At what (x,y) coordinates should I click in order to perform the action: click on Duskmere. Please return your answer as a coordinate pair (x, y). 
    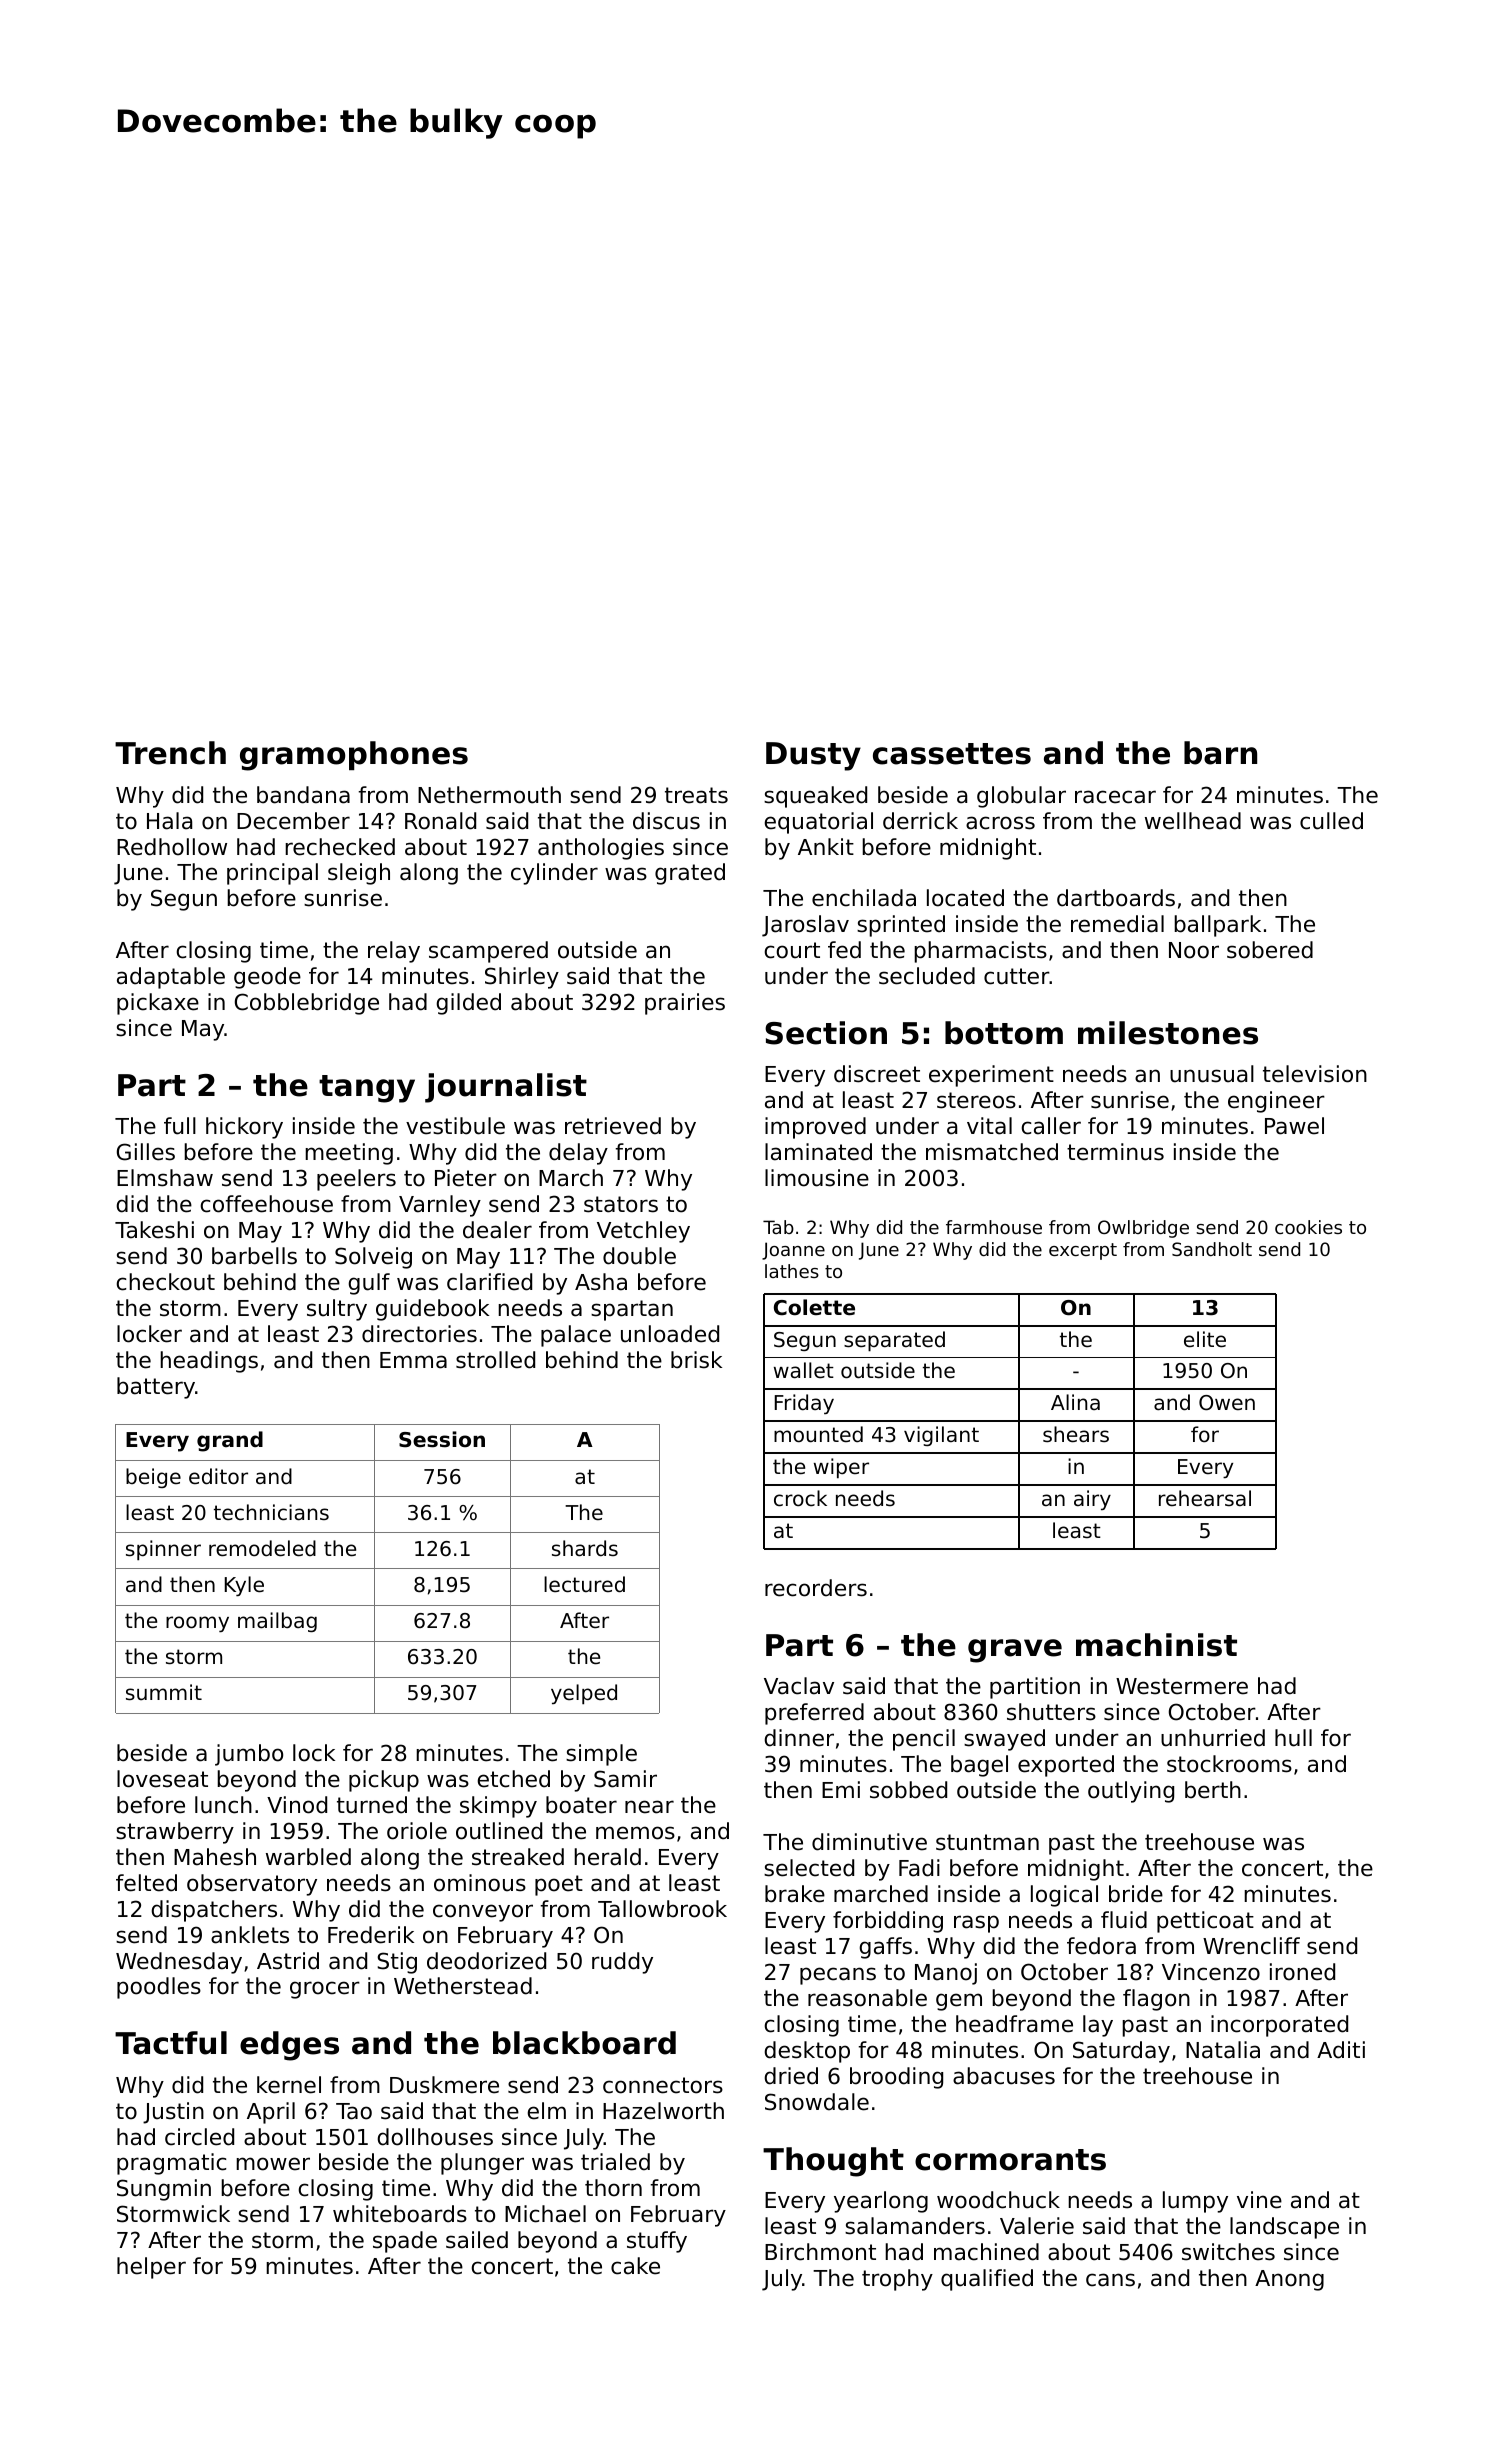
    Looking at the image, I should click on (444, 2085).
